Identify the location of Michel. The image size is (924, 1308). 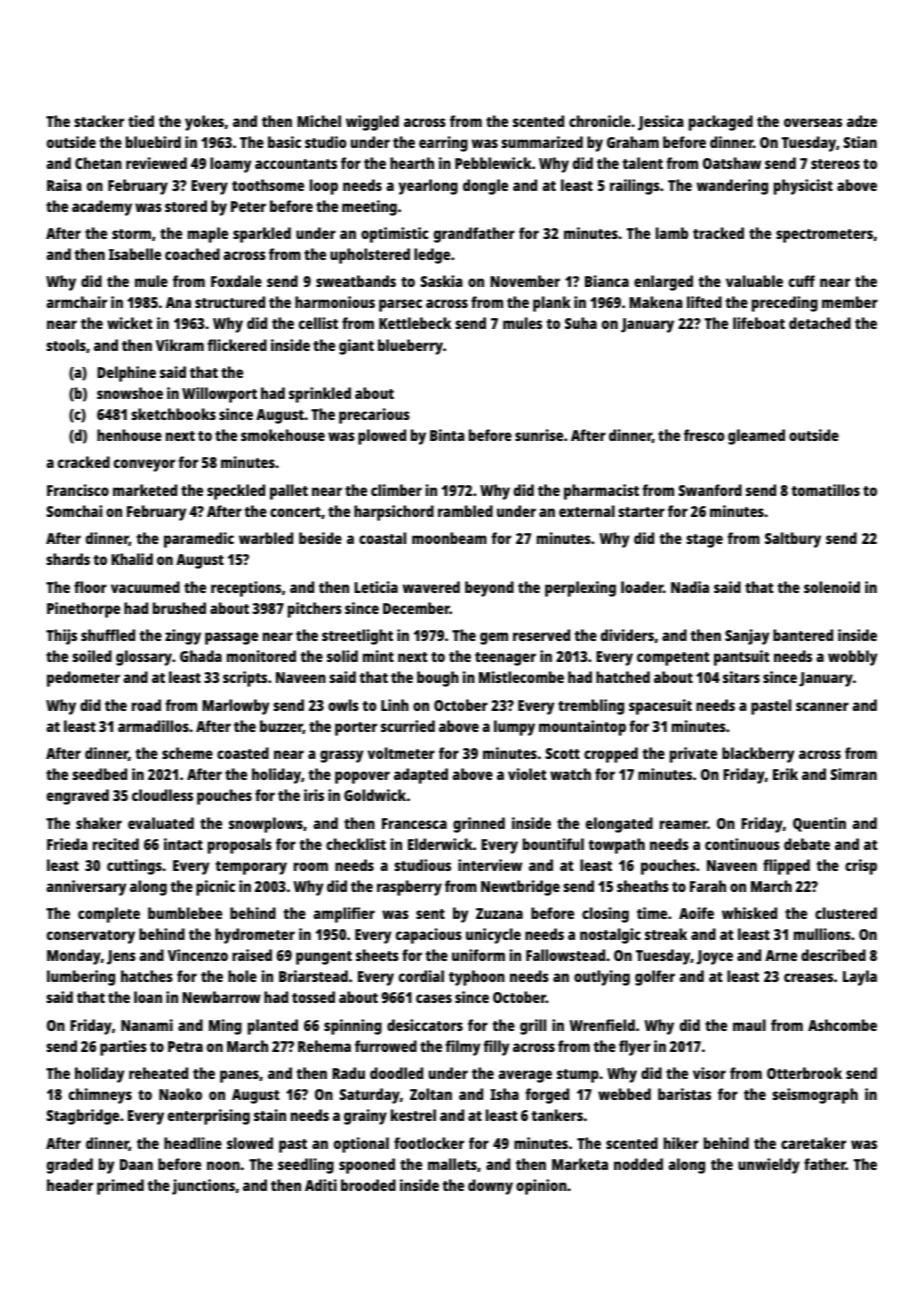
(319, 121).
